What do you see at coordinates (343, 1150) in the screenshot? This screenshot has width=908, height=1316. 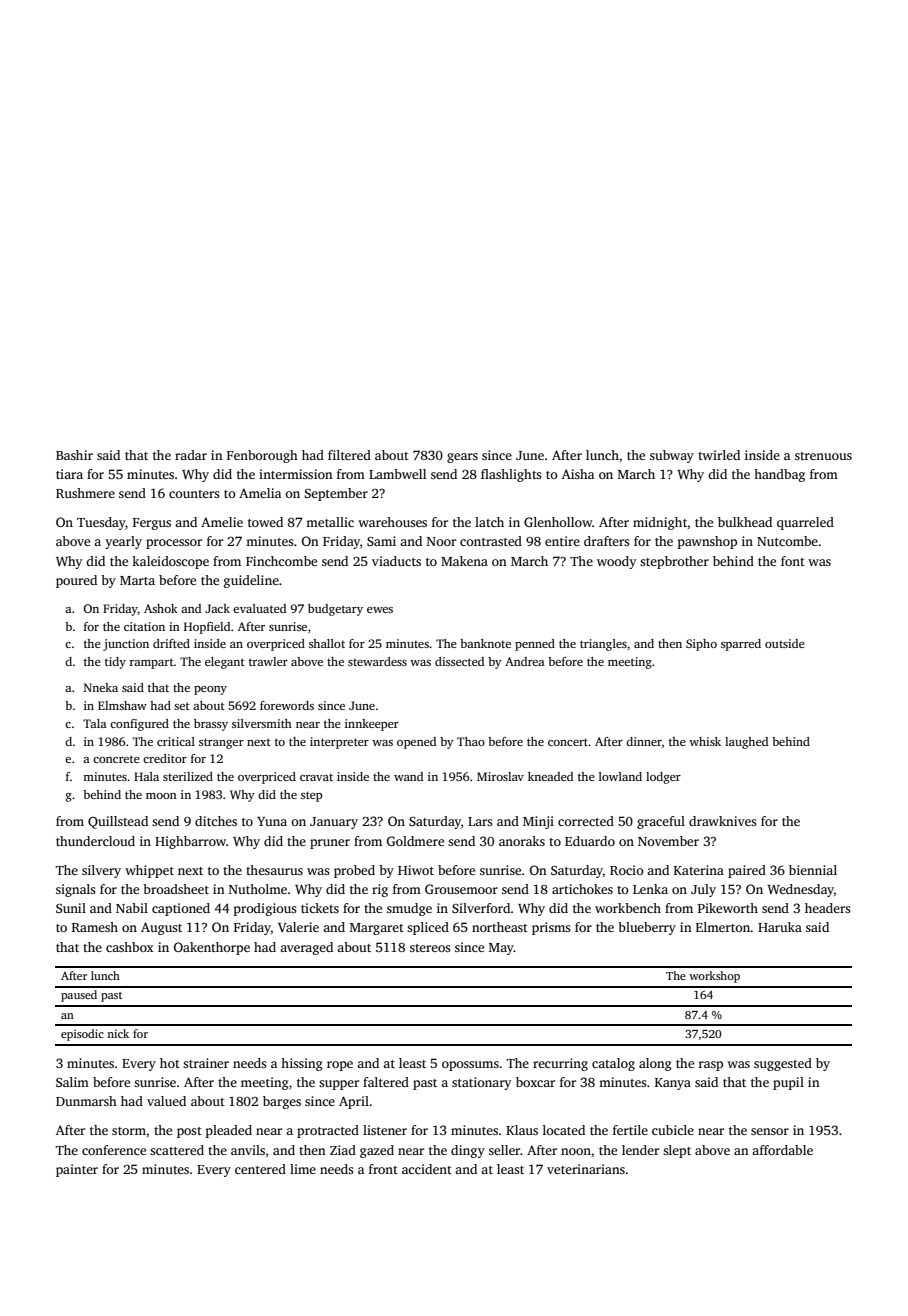 I see `Ziad` at bounding box center [343, 1150].
